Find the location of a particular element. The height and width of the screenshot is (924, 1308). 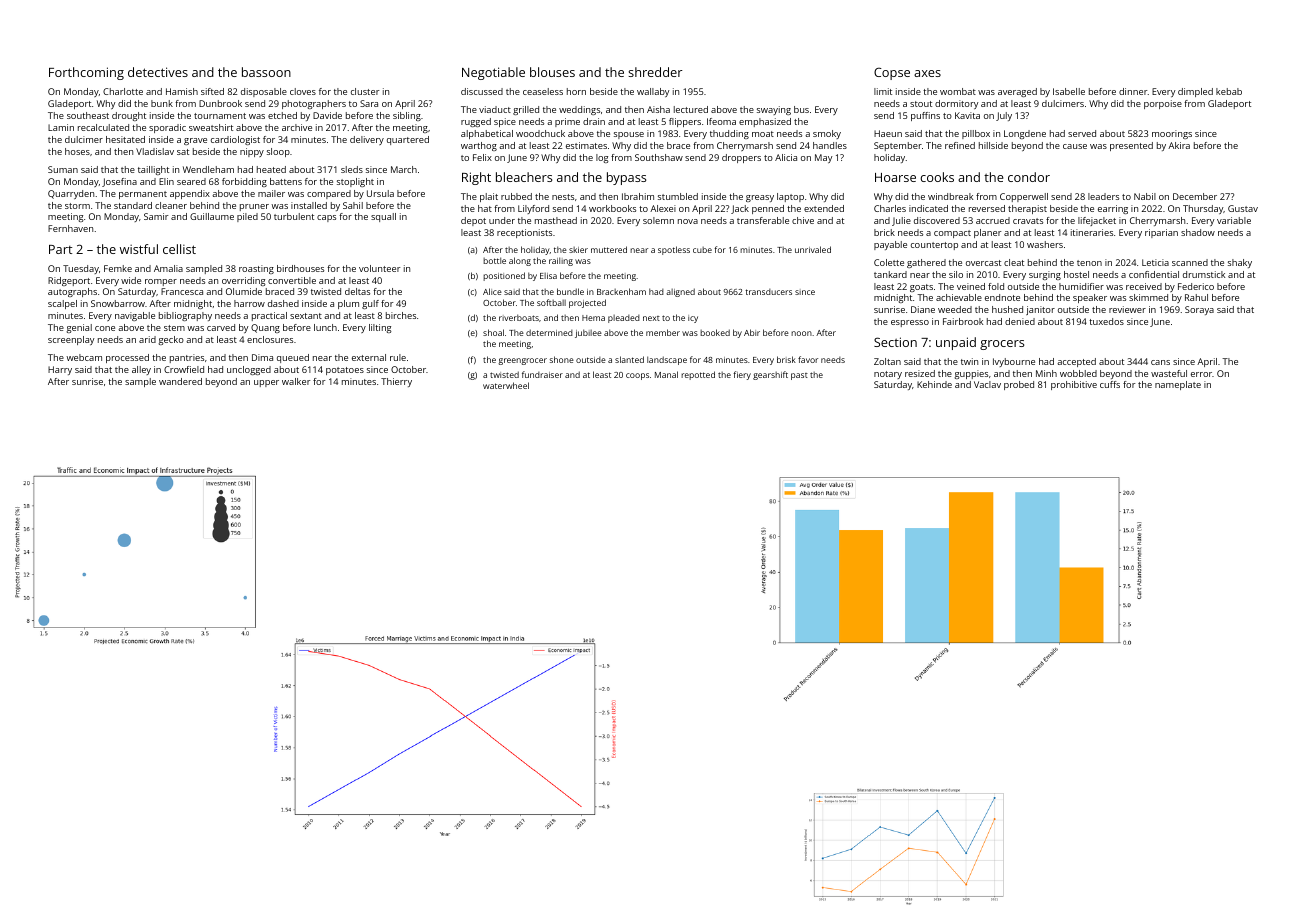

storm is located at coordinates (77, 206).
